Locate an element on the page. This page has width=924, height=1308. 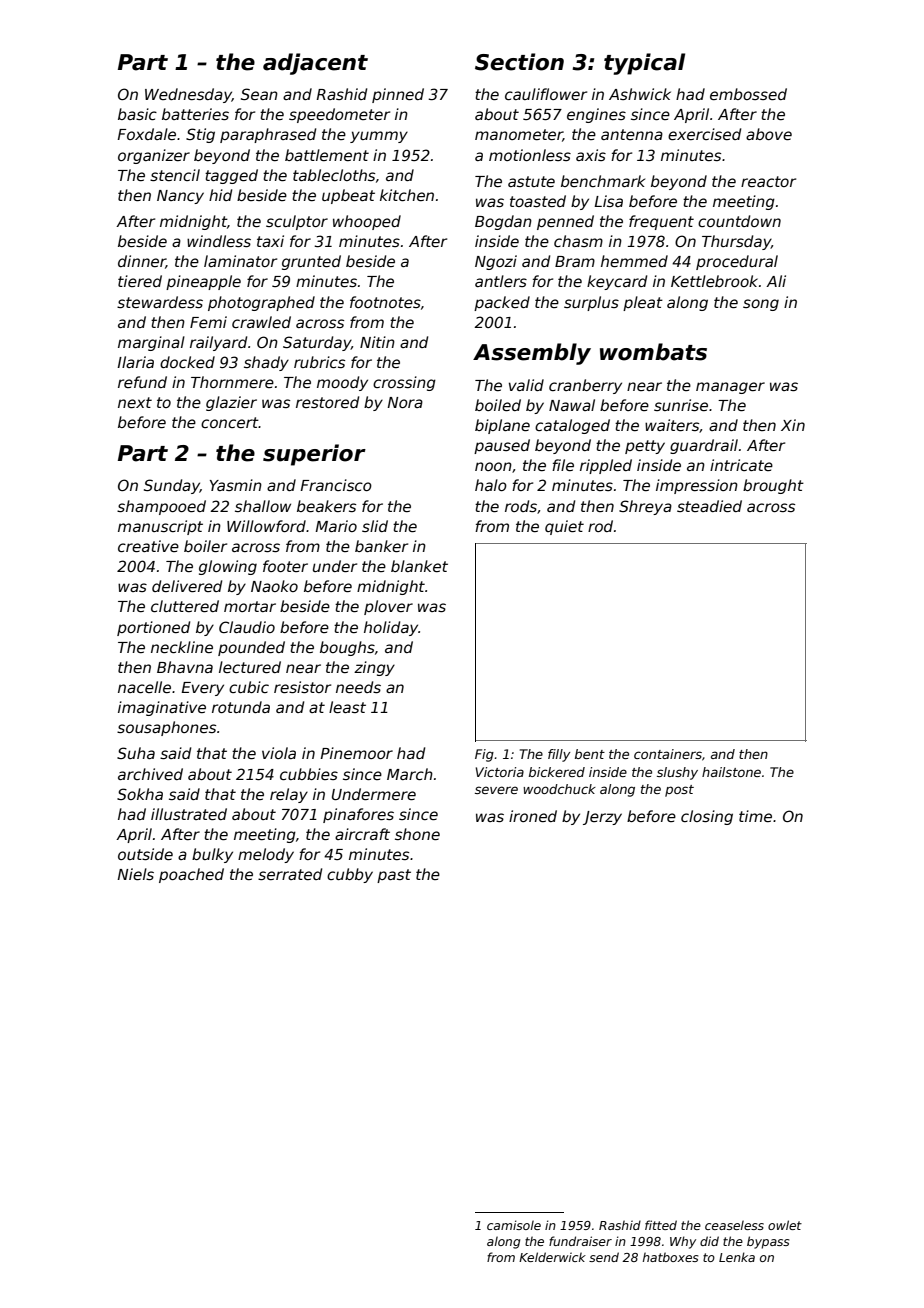
cauliflower is located at coordinates (546, 94).
